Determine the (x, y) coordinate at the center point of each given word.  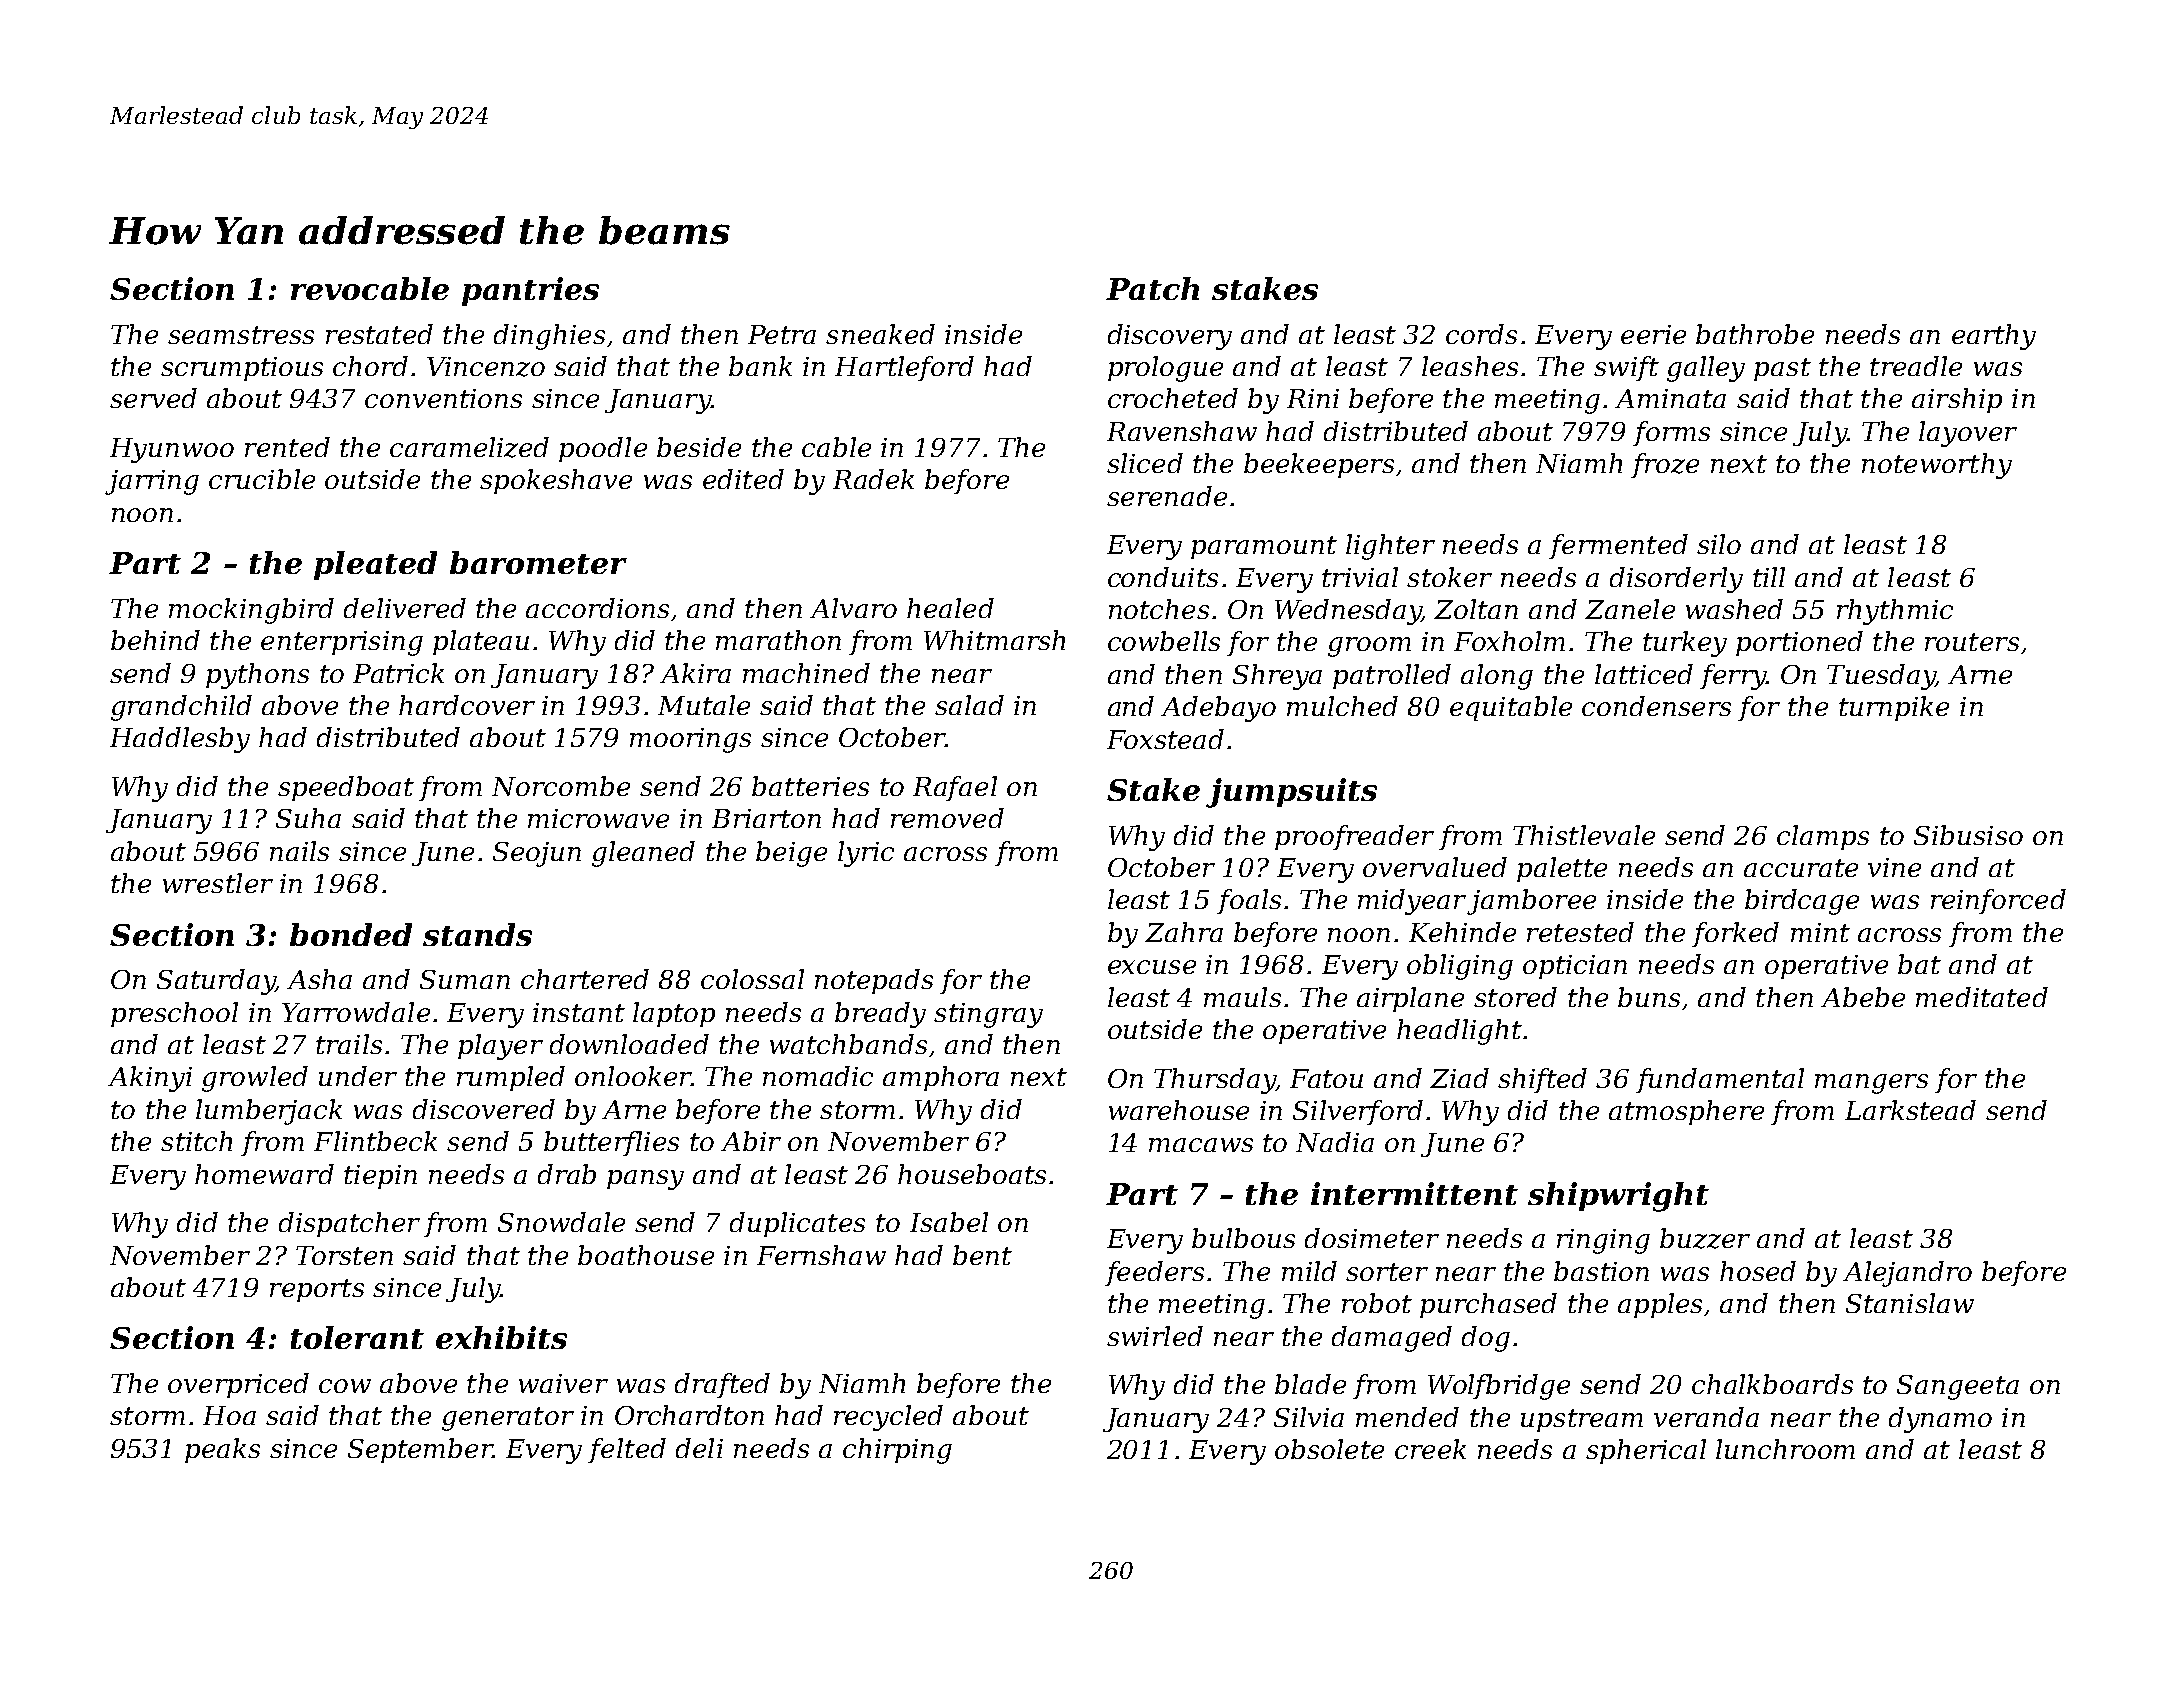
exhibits (501, 1337)
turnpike (1894, 708)
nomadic (818, 1076)
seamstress (241, 335)
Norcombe (561, 786)
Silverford (1358, 1112)
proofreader (1354, 837)
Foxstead (1165, 739)
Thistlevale (1584, 835)
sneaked (880, 334)
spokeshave (556, 481)
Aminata (1670, 398)
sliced (1145, 463)
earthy (1994, 337)
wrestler (218, 883)
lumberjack (269, 1112)
